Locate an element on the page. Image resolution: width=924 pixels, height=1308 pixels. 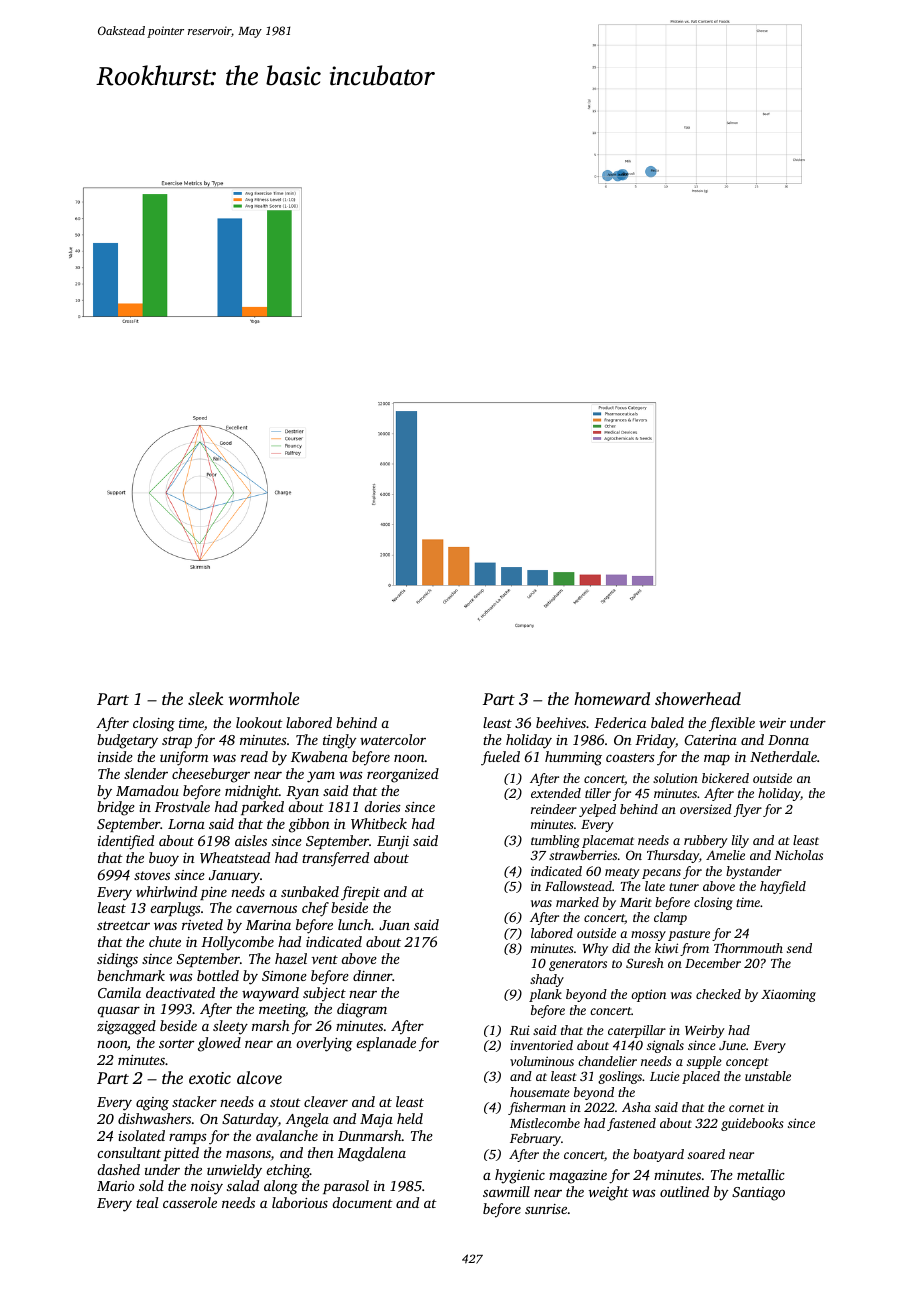
unwieldy is located at coordinates (234, 1171).
